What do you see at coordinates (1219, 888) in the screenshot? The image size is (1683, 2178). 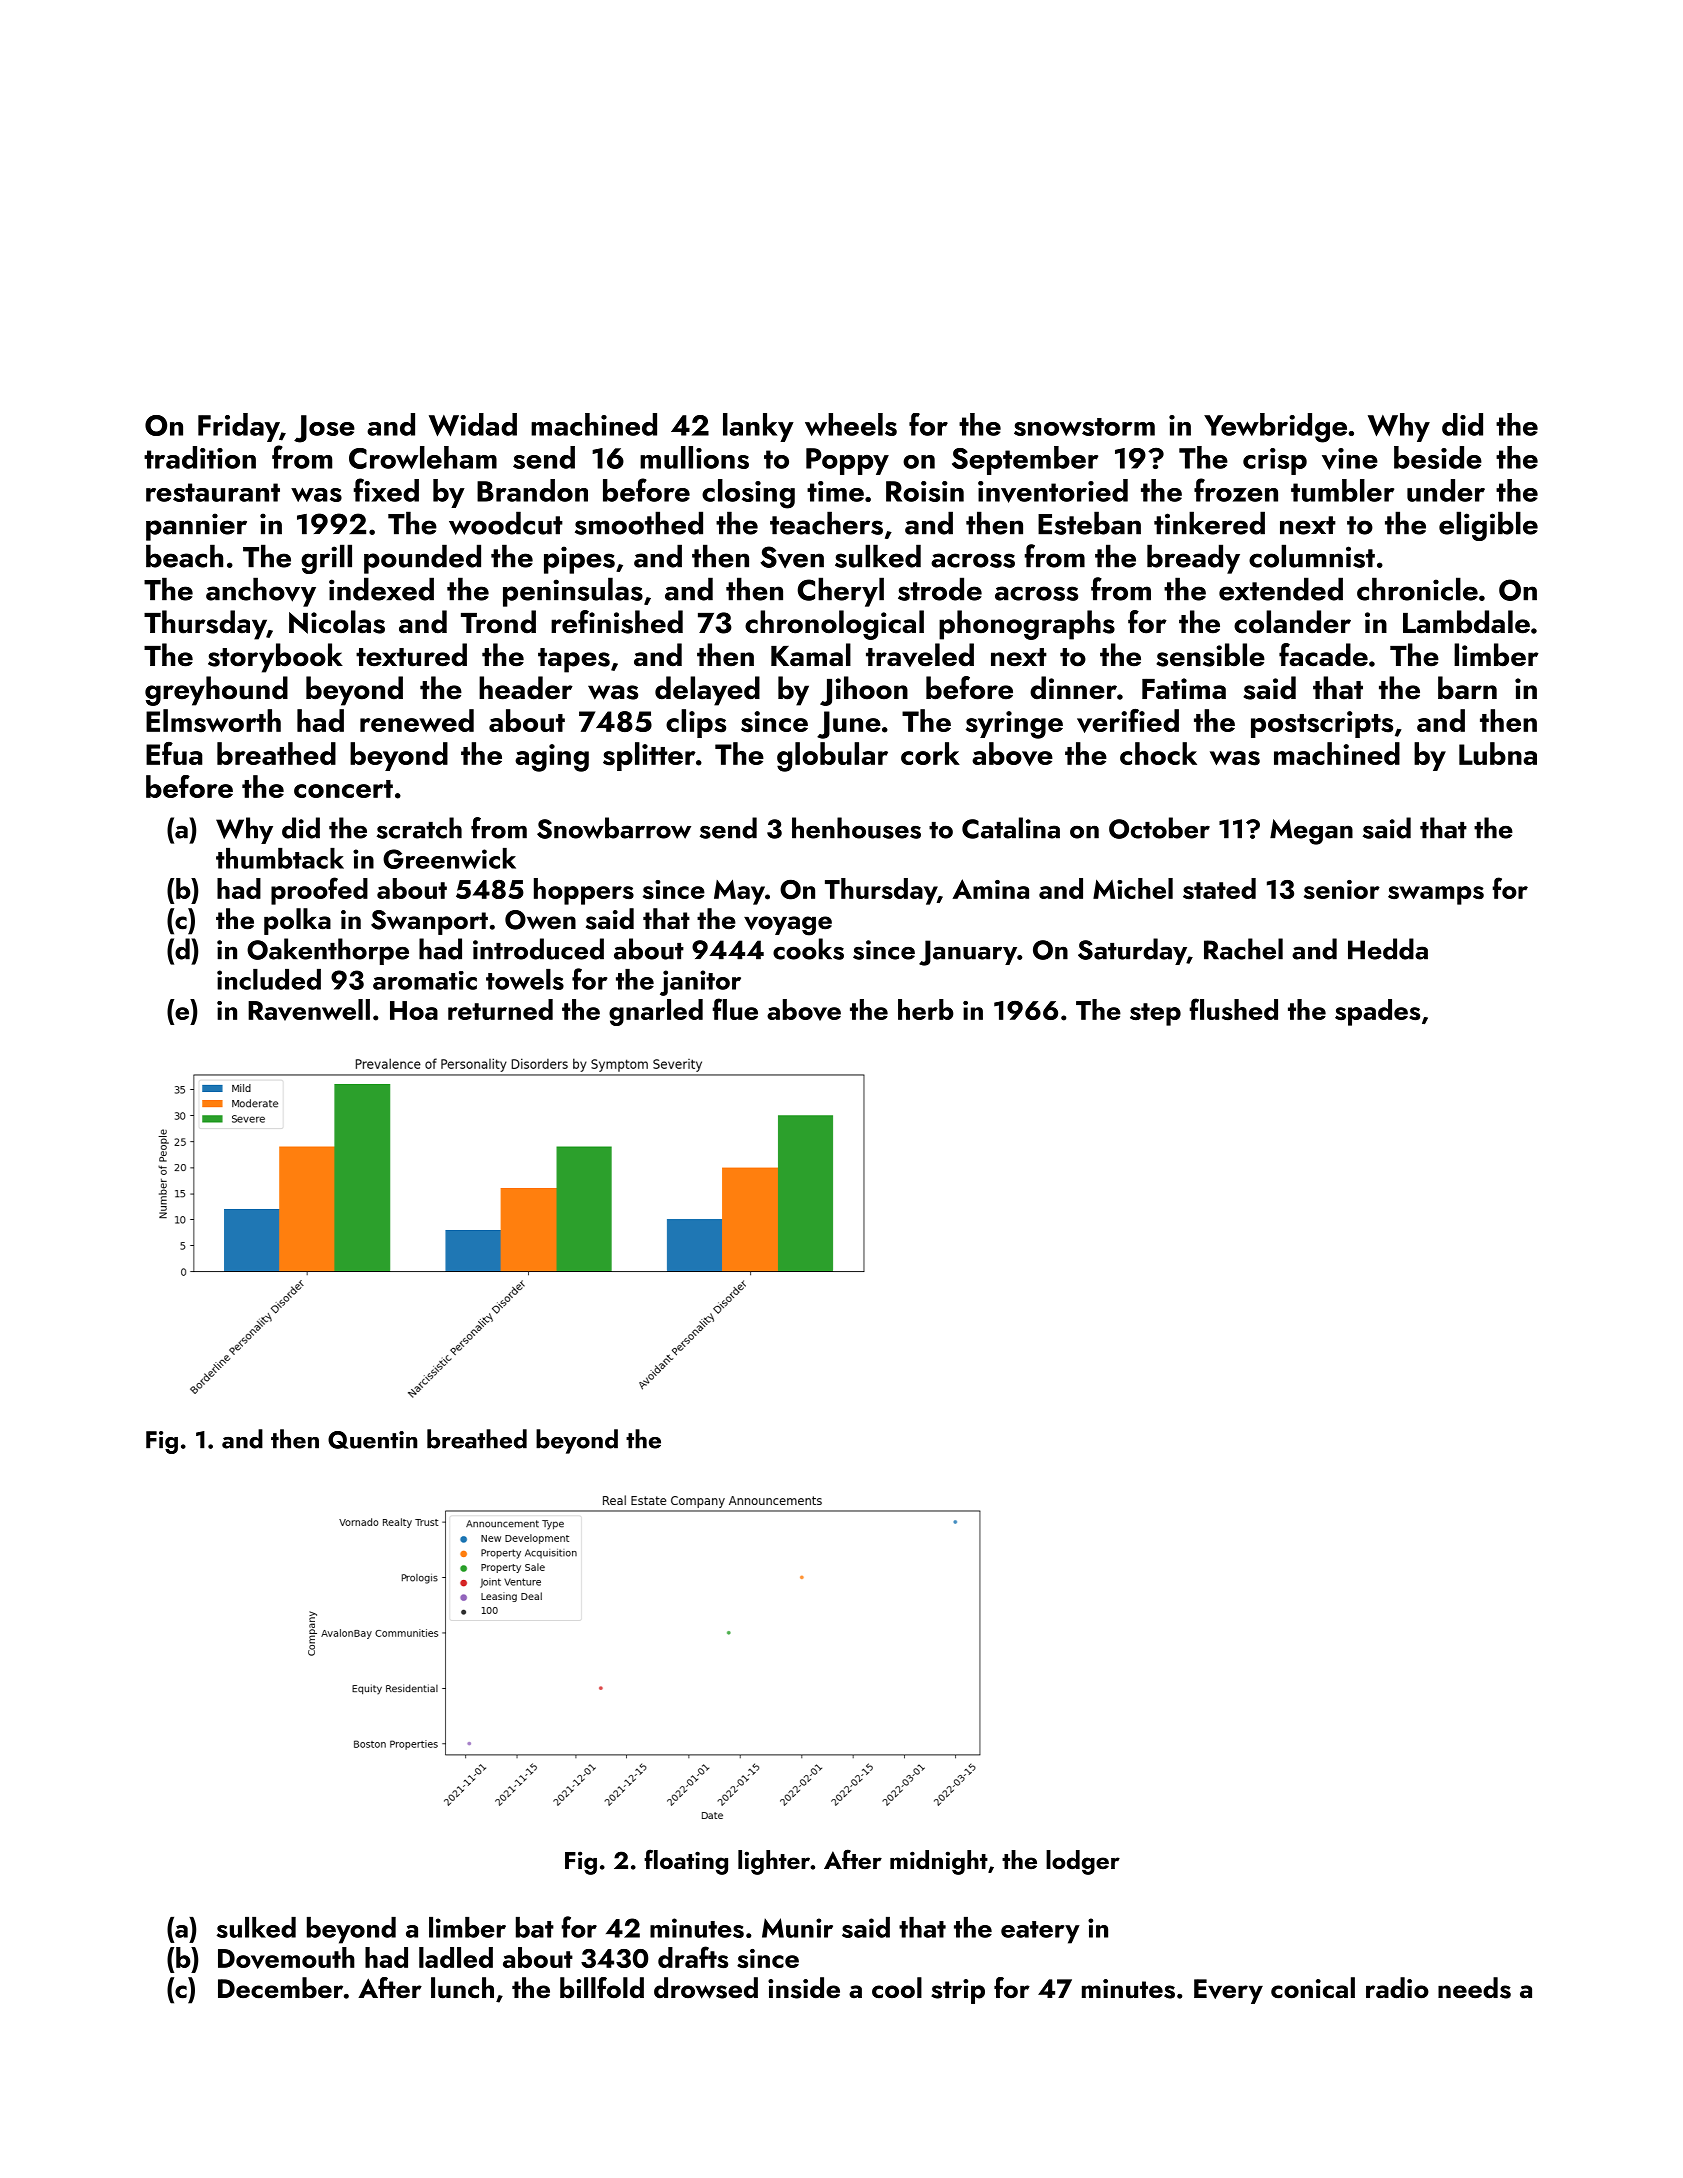 I see `stated` at bounding box center [1219, 888].
